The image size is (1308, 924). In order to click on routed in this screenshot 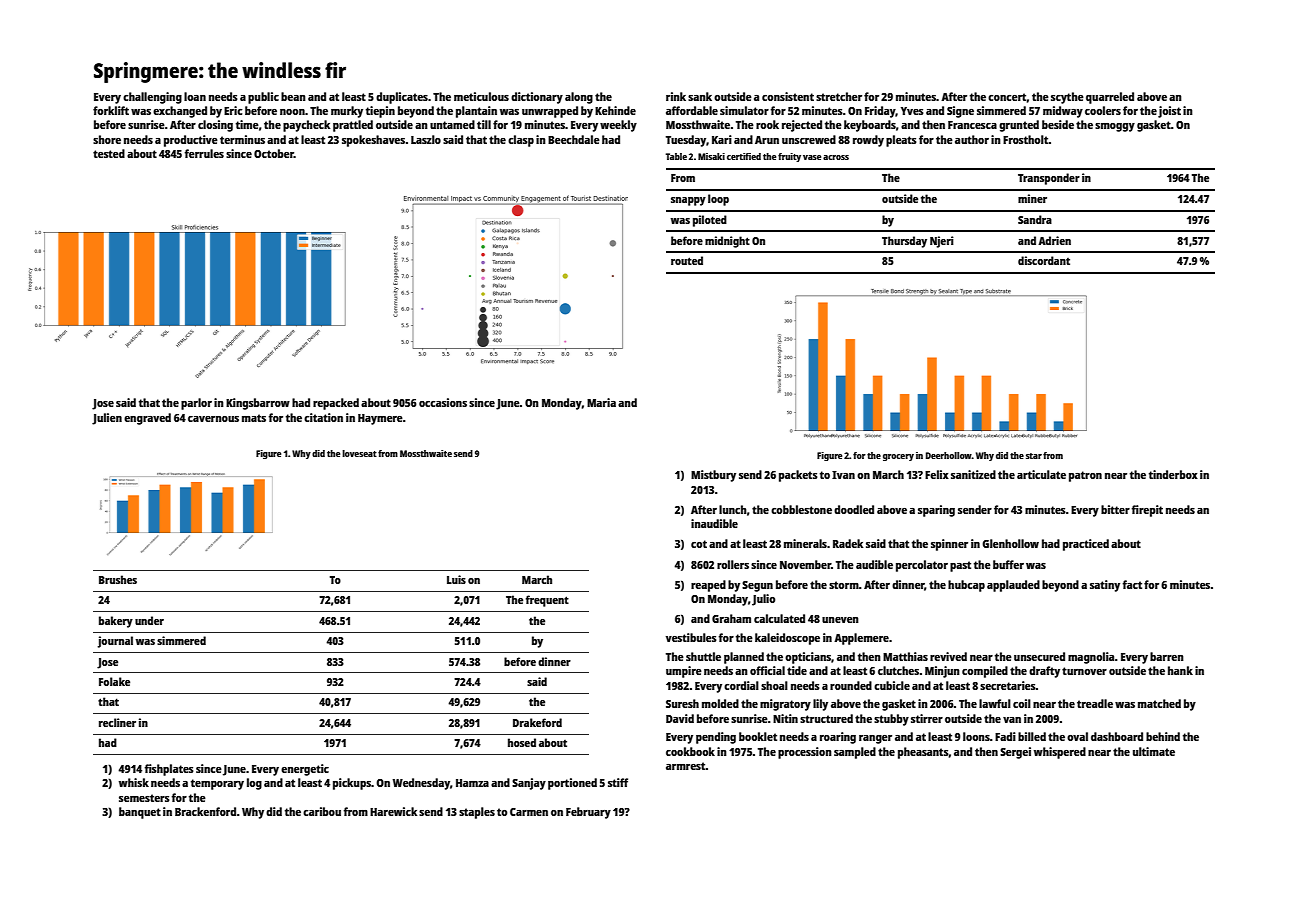, I will do `click(687, 260)`.
